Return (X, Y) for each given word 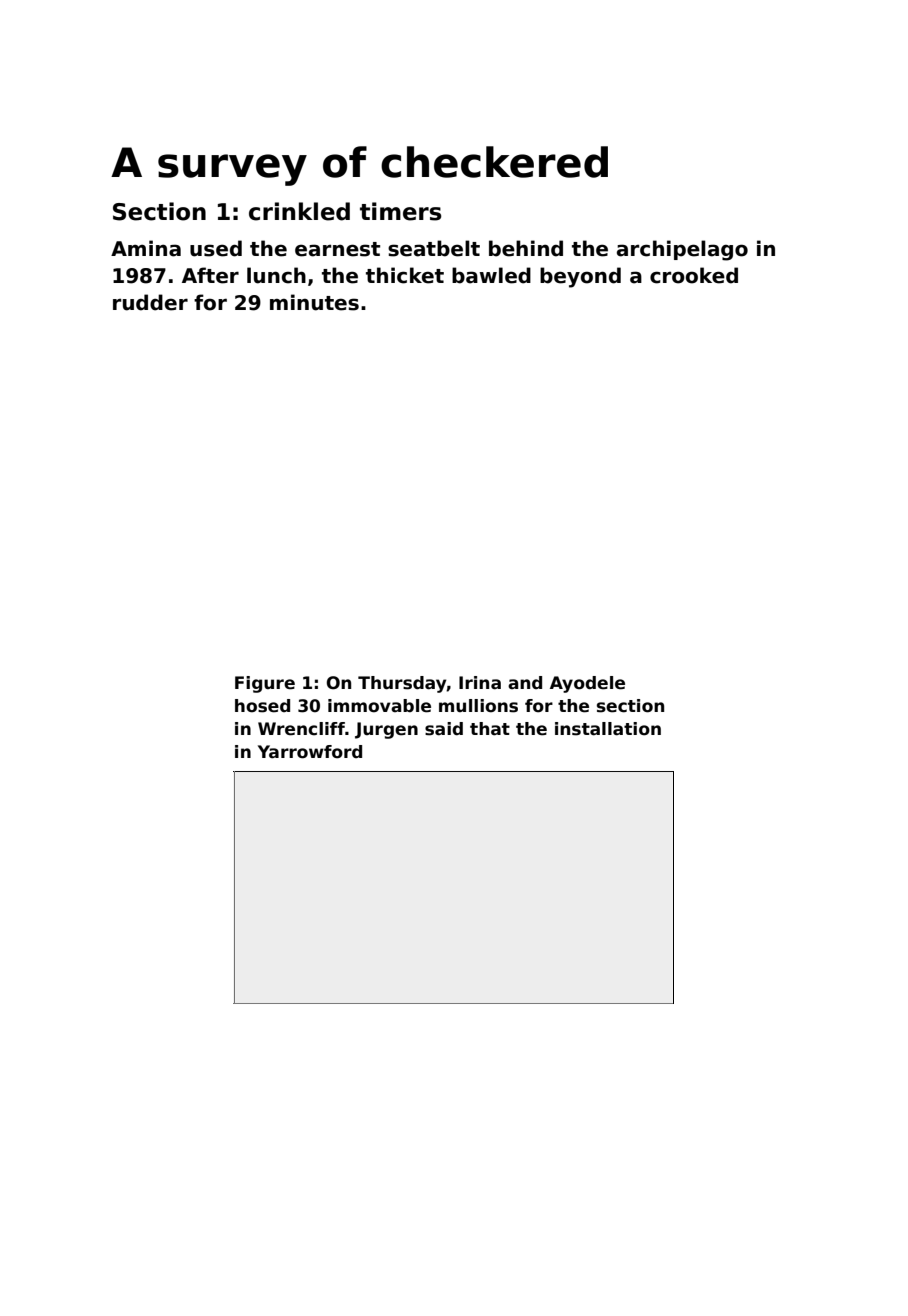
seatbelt (434, 248)
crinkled (299, 211)
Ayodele (587, 684)
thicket (405, 275)
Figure (265, 684)
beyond (580, 277)
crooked (694, 275)
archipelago (682, 250)
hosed (262, 706)
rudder (150, 302)
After (210, 275)
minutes (314, 302)
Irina (480, 683)
